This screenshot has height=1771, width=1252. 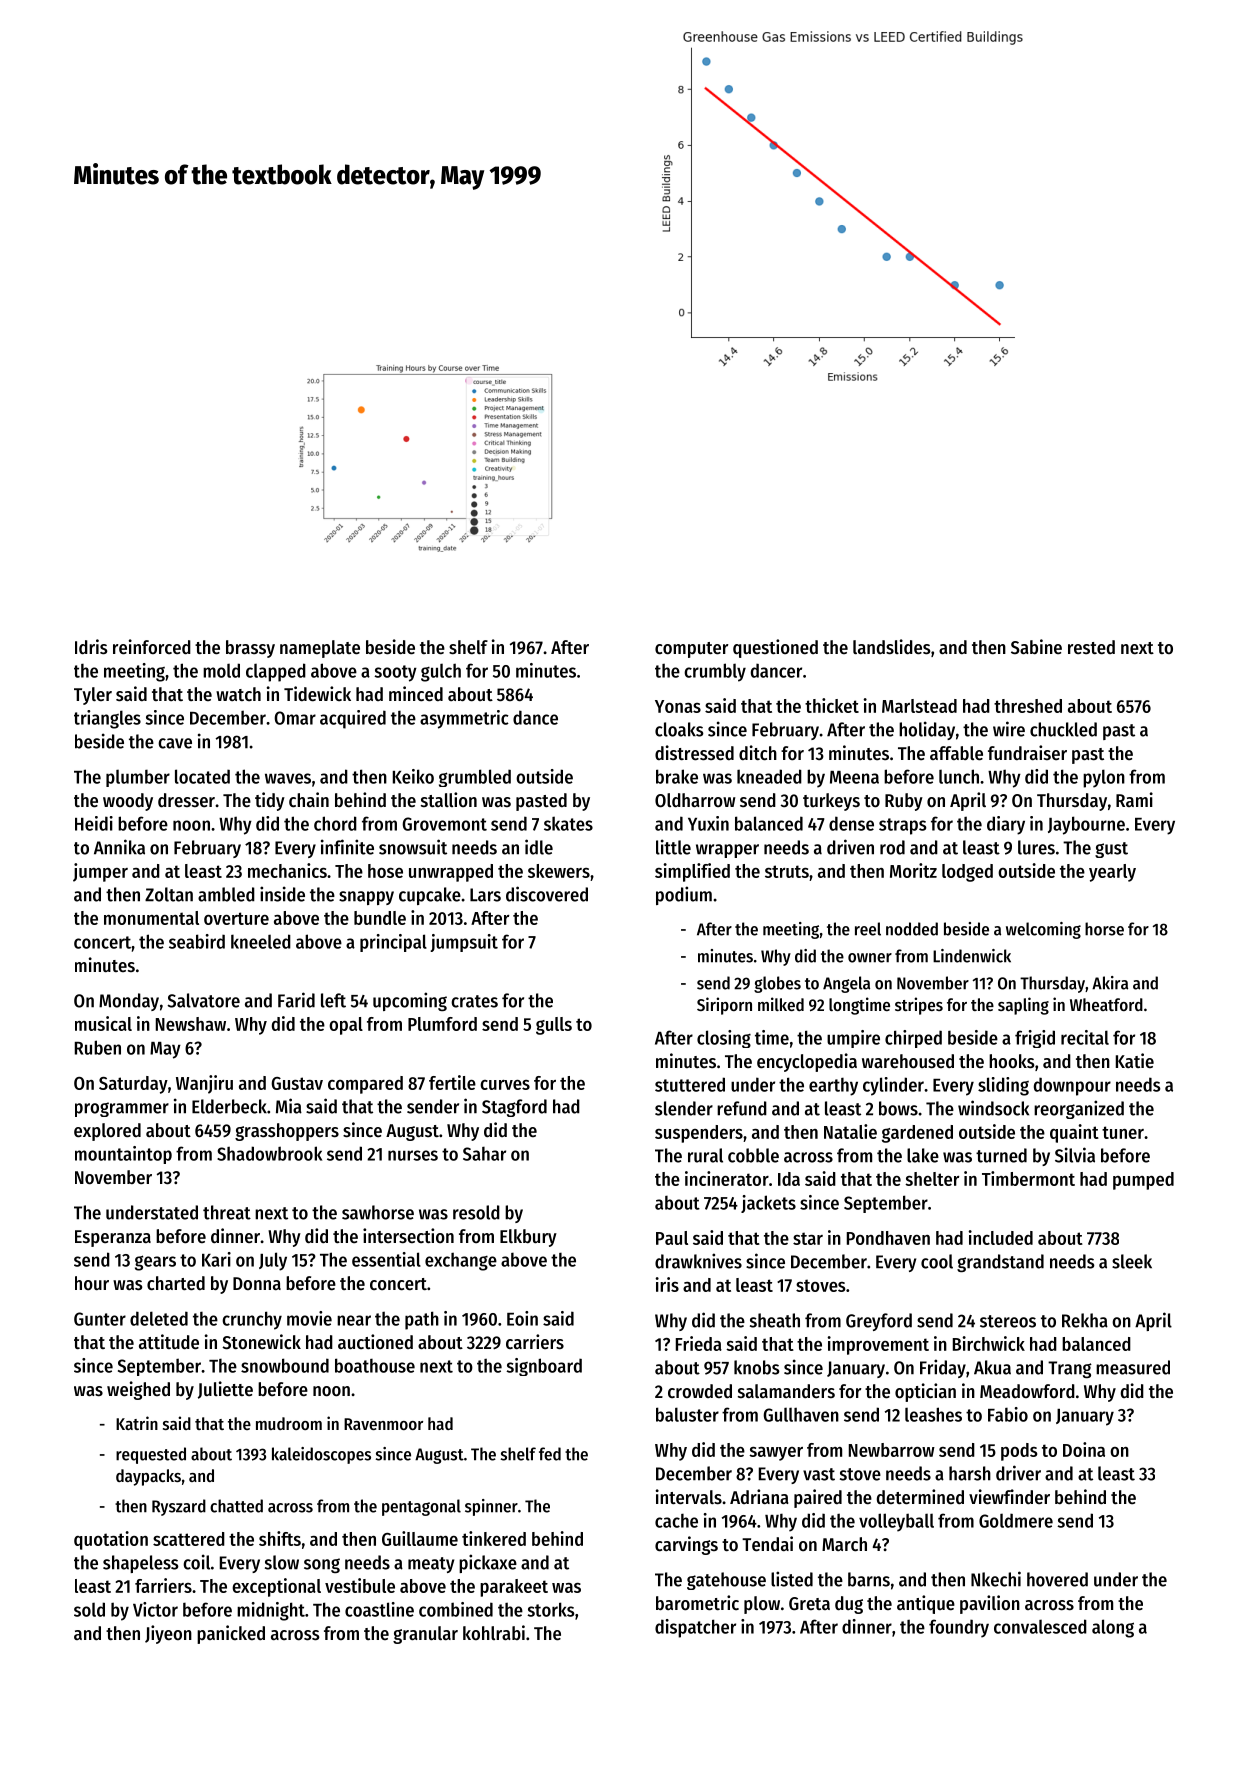 What do you see at coordinates (1035, 1039) in the screenshot?
I see `frigid` at bounding box center [1035, 1039].
